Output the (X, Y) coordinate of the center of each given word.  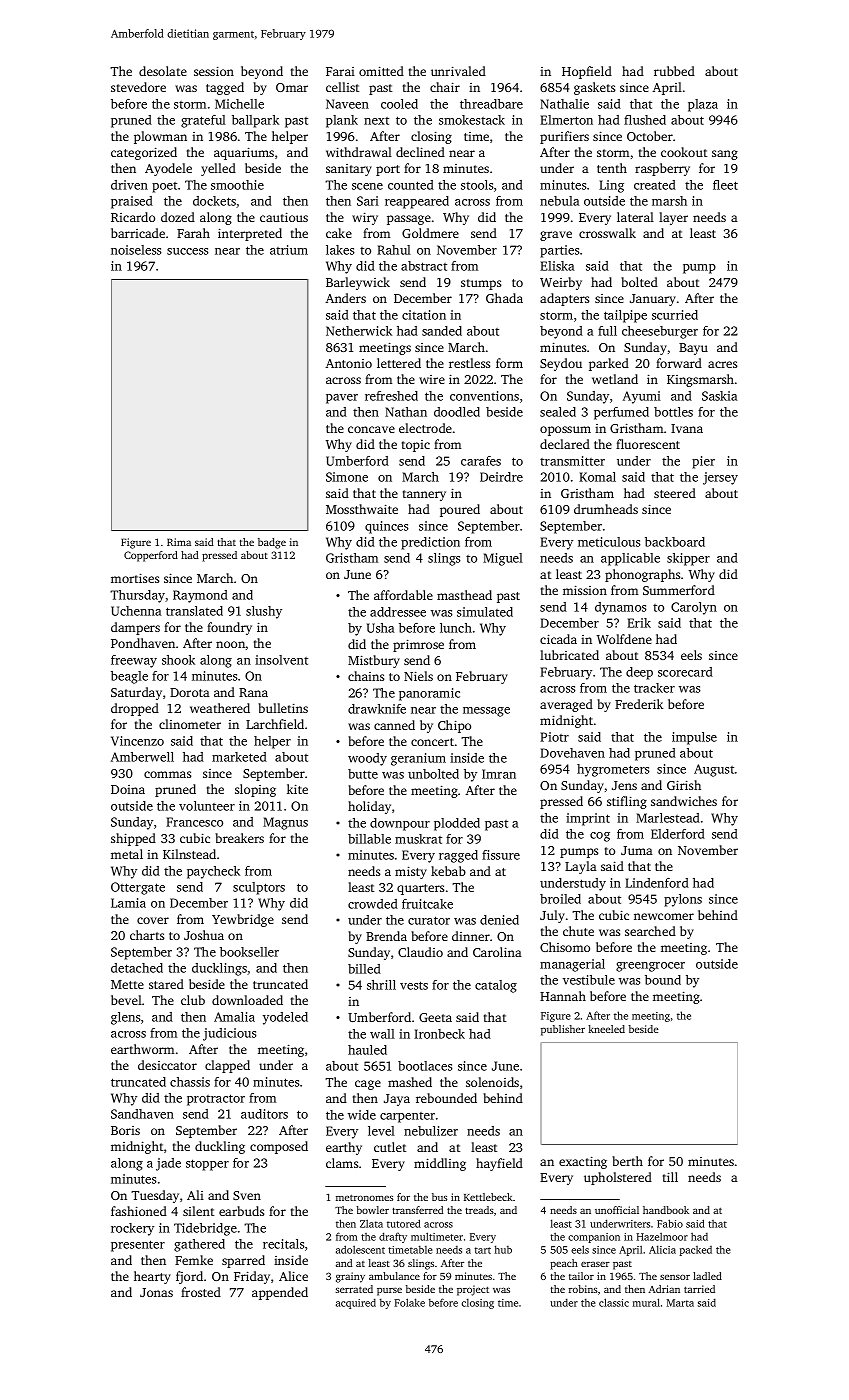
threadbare (491, 104)
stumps (481, 284)
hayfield (499, 1164)
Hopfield (587, 72)
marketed (239, 757)
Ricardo (133, 217)
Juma (637, 850)
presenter (138, 1246)
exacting (583, 1162)
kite (297, 789)
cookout (684, 152)
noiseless (136, 250)
